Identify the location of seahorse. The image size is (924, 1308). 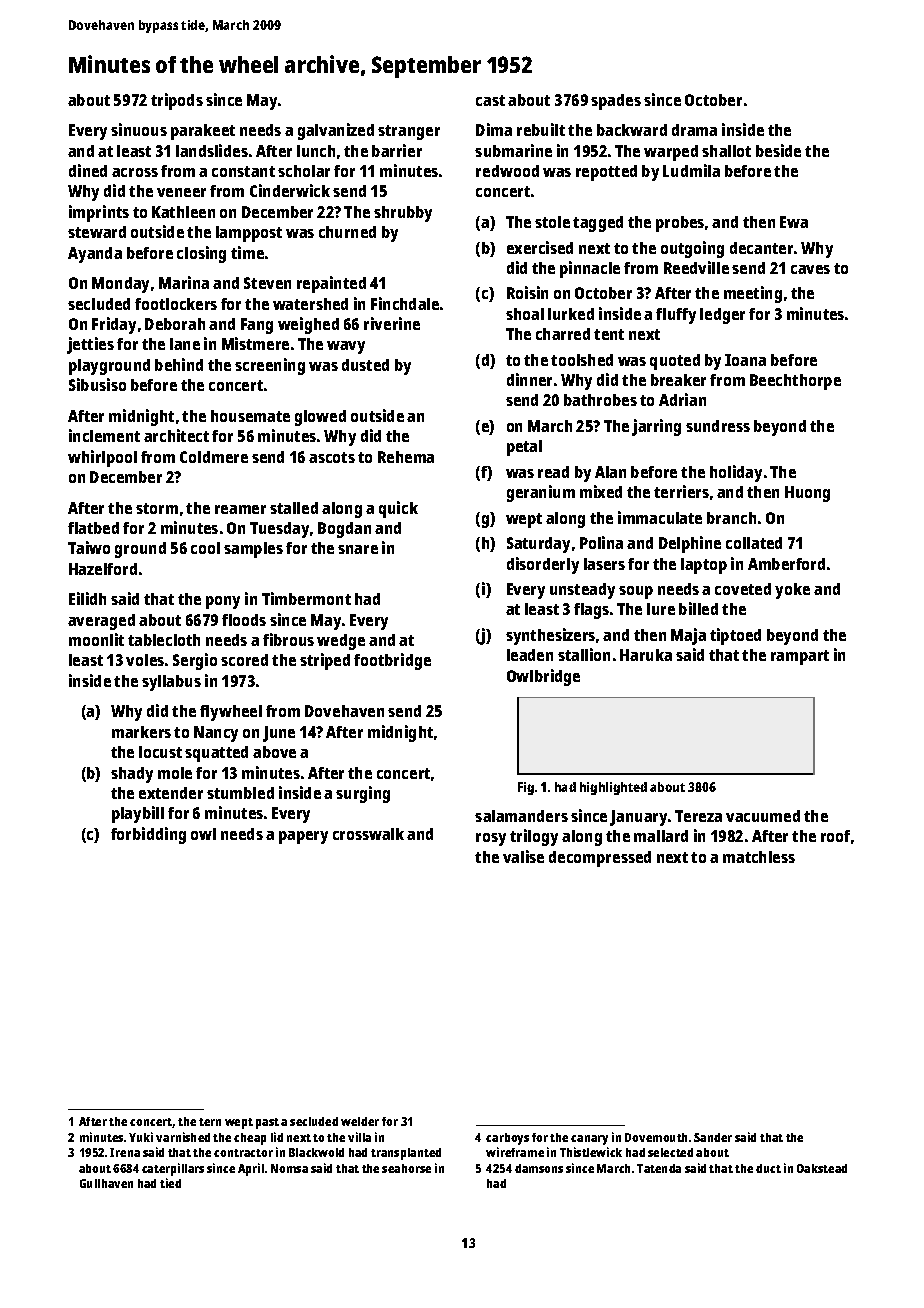
(406, 1168).
